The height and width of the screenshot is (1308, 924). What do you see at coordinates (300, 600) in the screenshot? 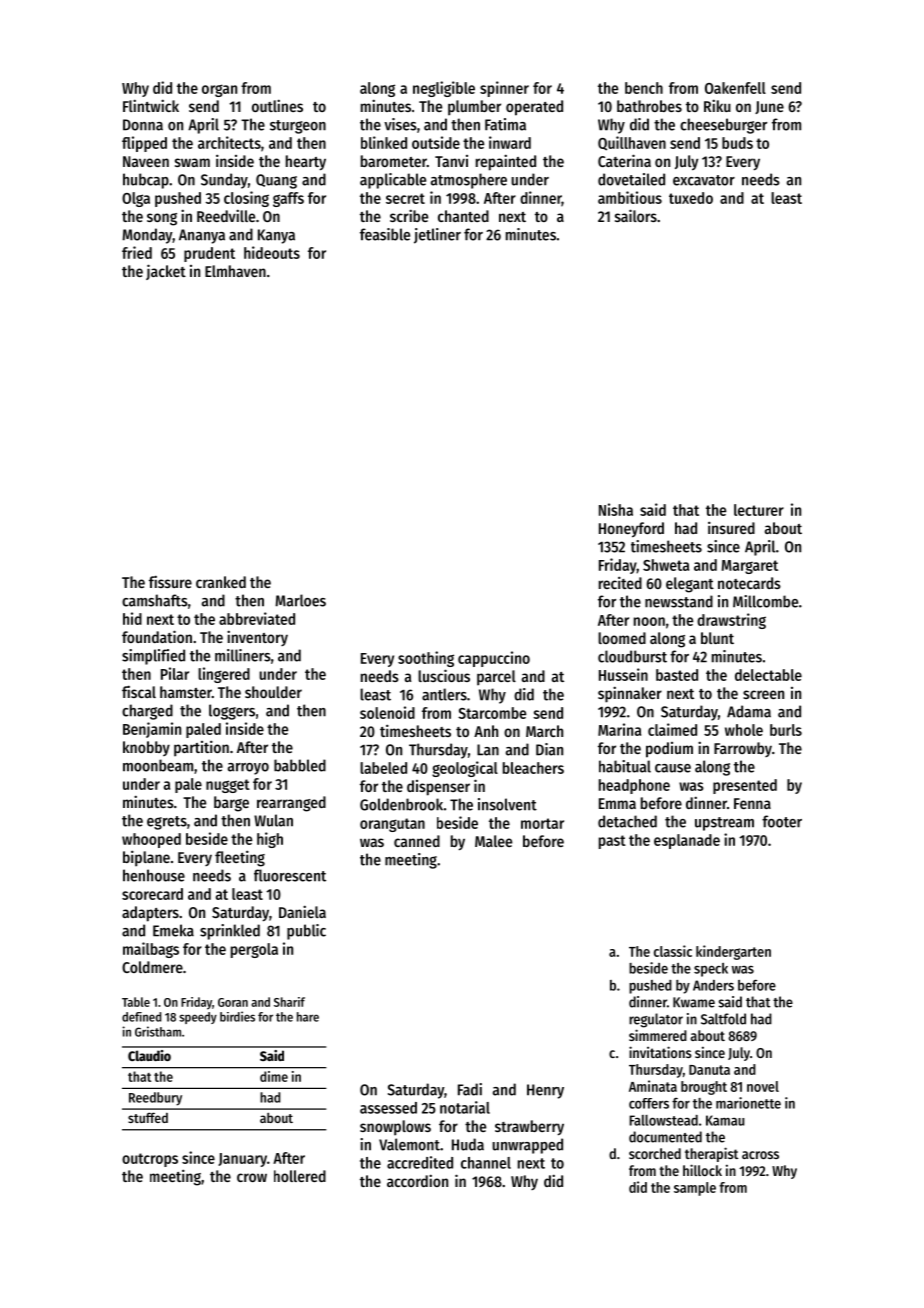
I see `Marloes` at bounding box center [300, 600].
